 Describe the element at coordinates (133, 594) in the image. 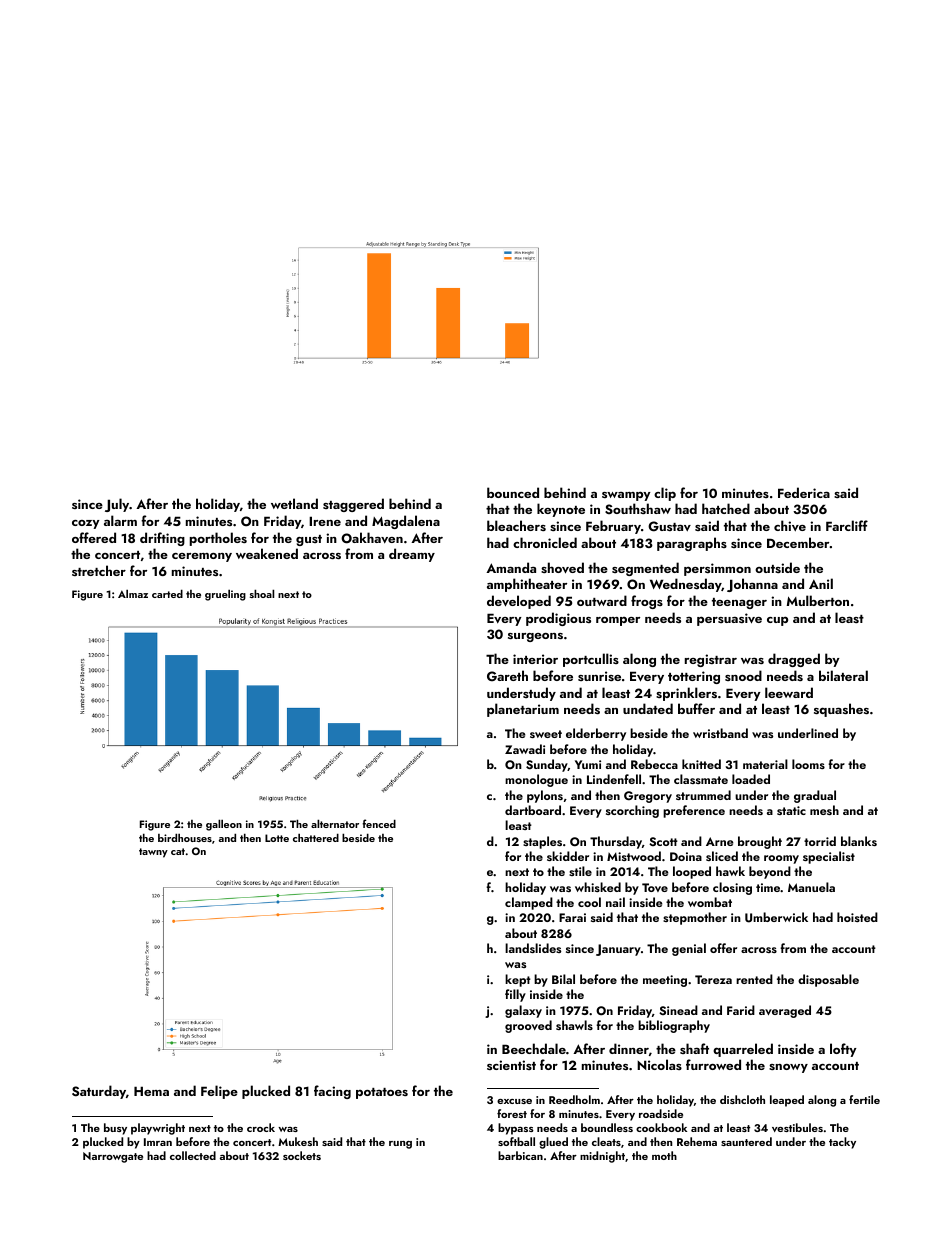

I see `Almaz` at that location.
